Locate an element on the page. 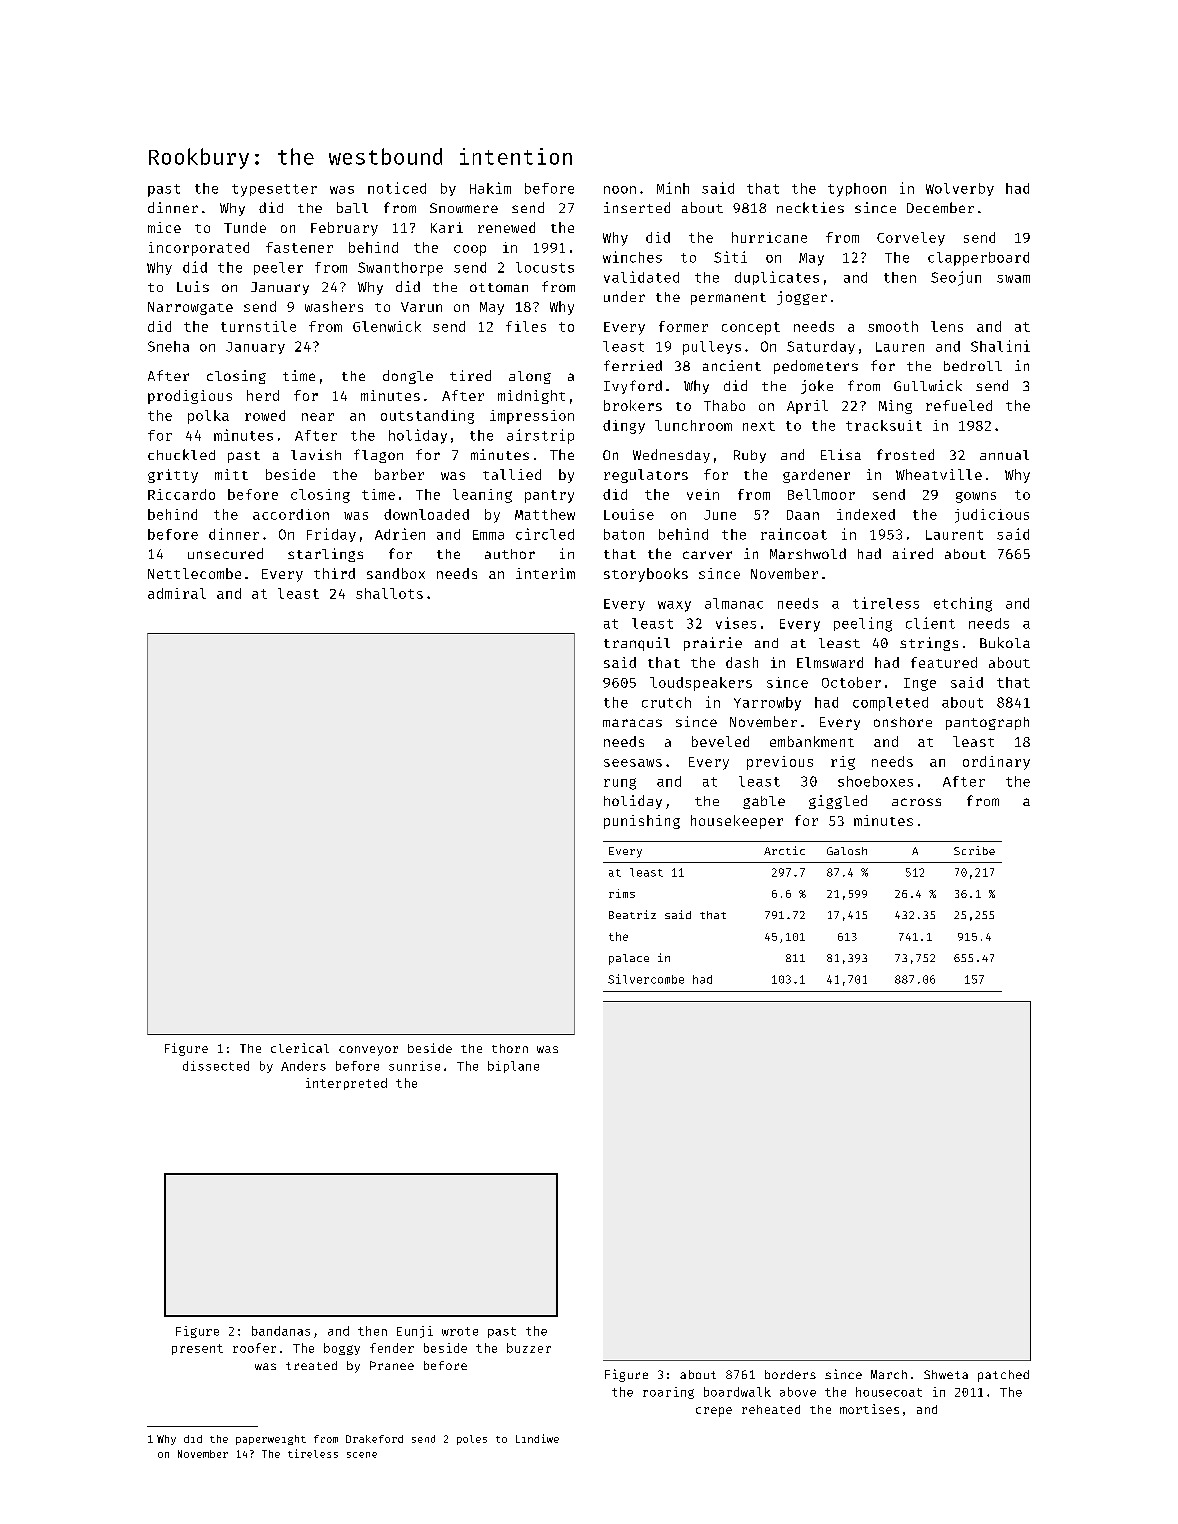 The image size is (1178, 1524). bandanas is located at coordinates (281, 1331).
